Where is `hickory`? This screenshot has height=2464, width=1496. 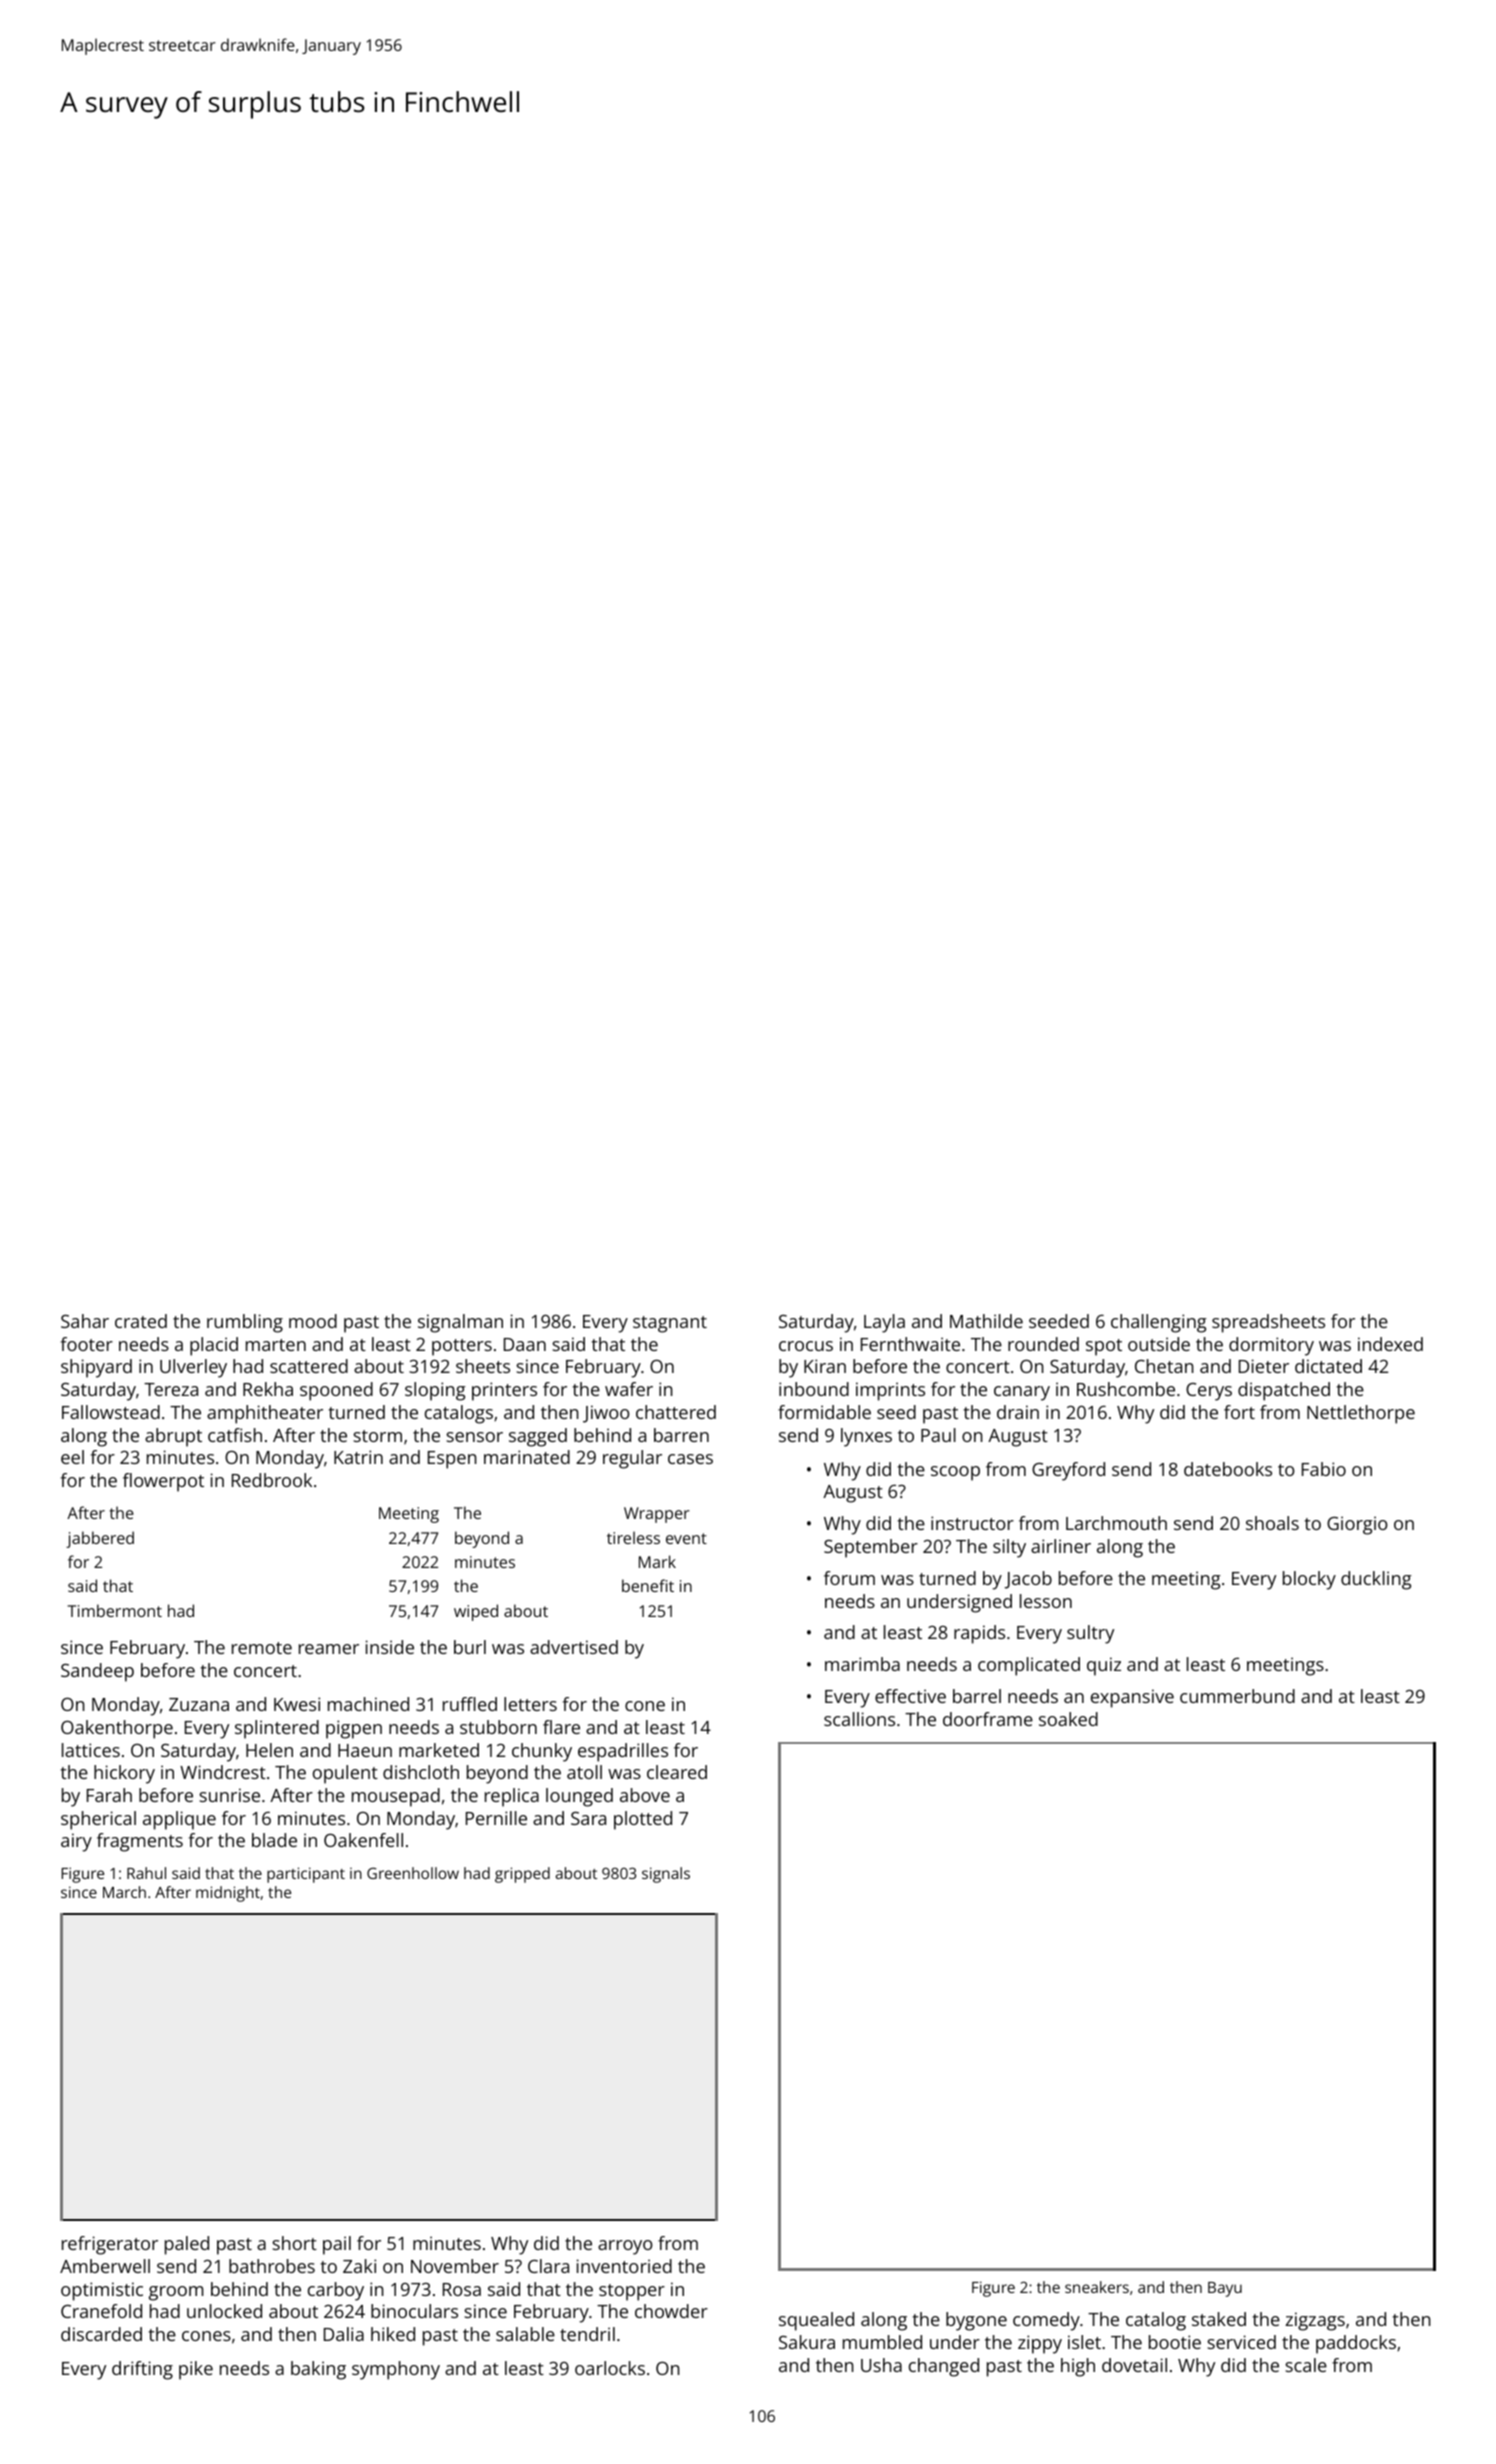 hickory is located at coordinates (124, 1774).
